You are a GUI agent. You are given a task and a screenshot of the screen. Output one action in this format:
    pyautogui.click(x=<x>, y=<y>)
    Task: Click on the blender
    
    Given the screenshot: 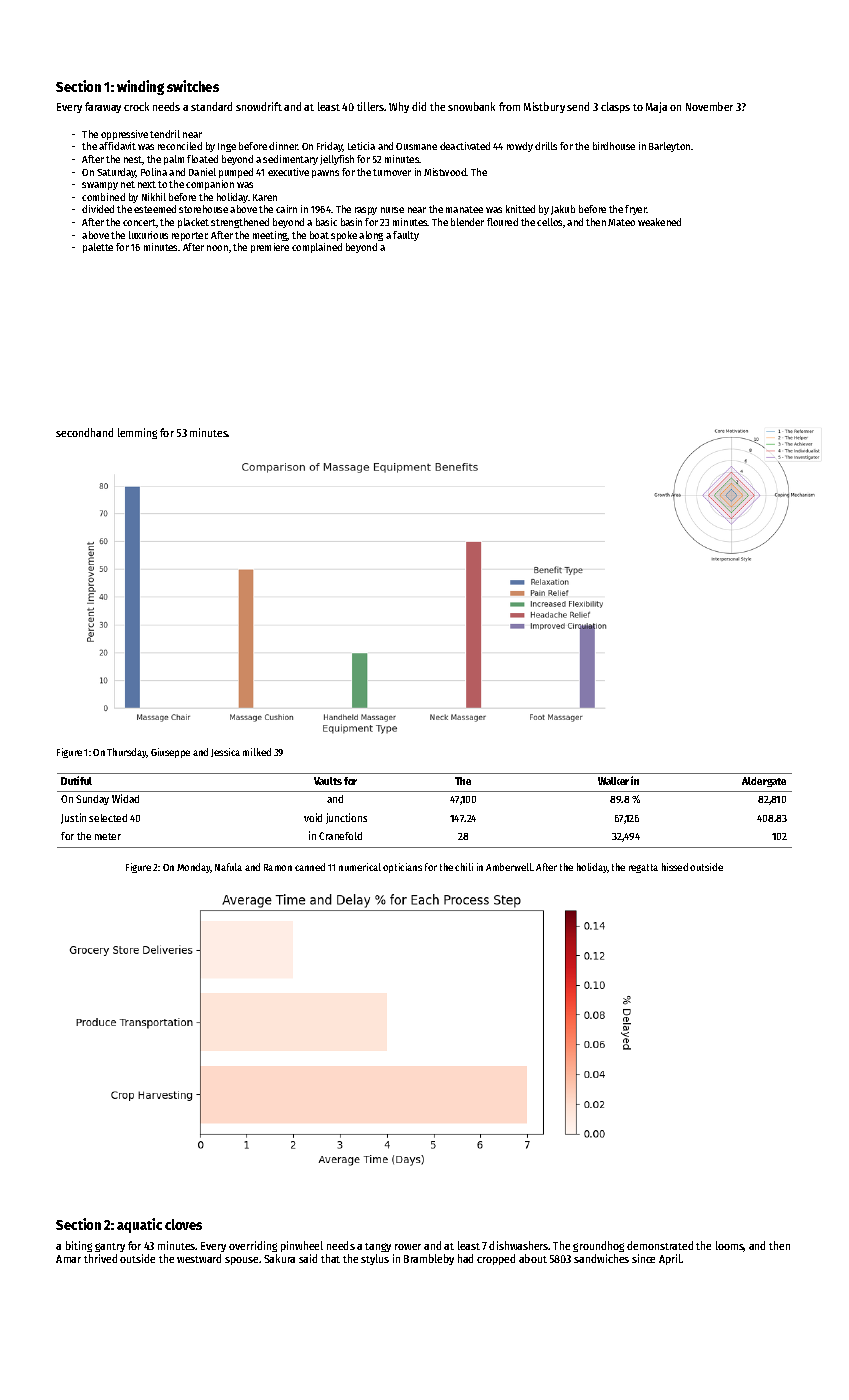 What is the action you would take?
    pyautogui.click(x=467, y=222)
